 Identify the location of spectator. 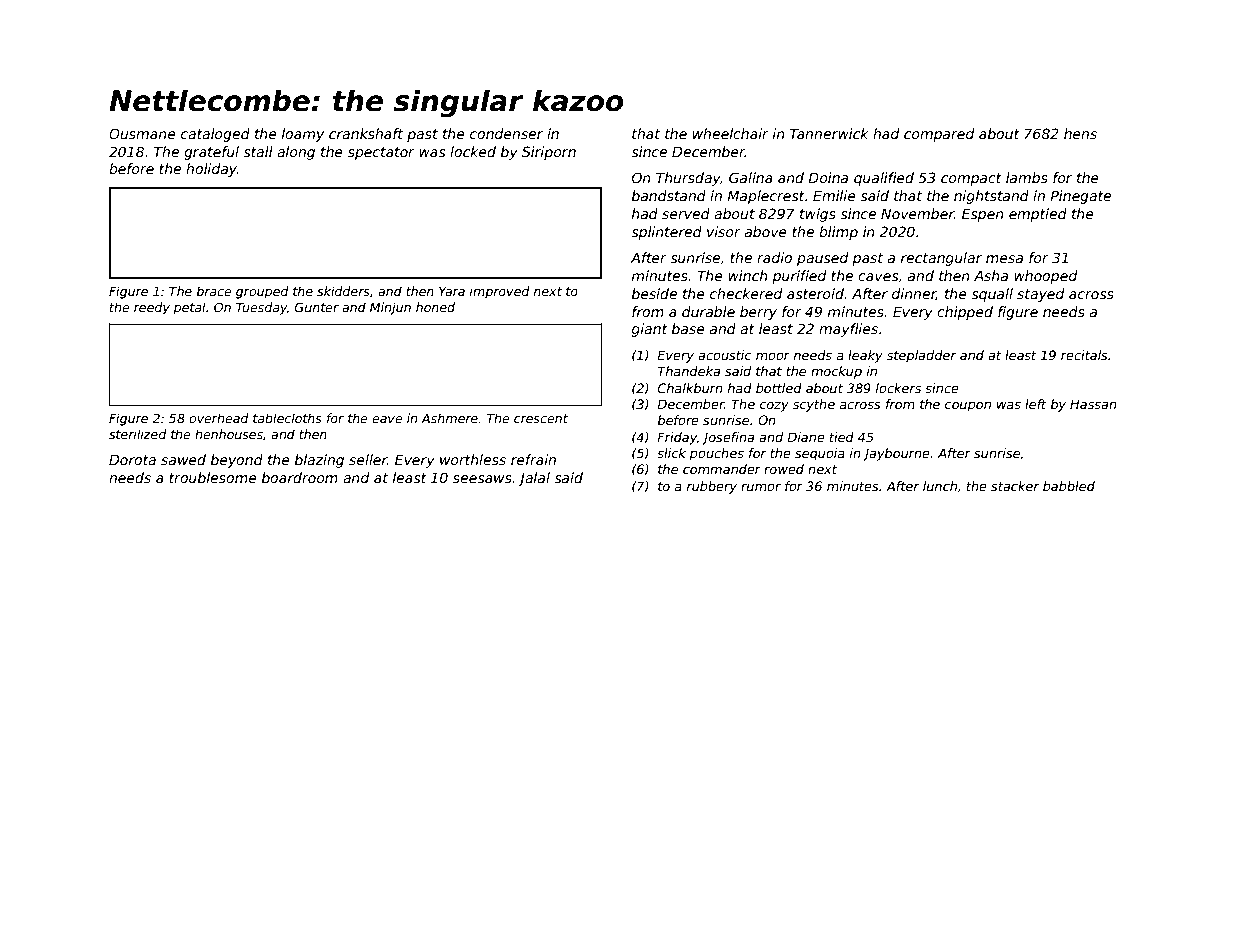
(381, 153).
